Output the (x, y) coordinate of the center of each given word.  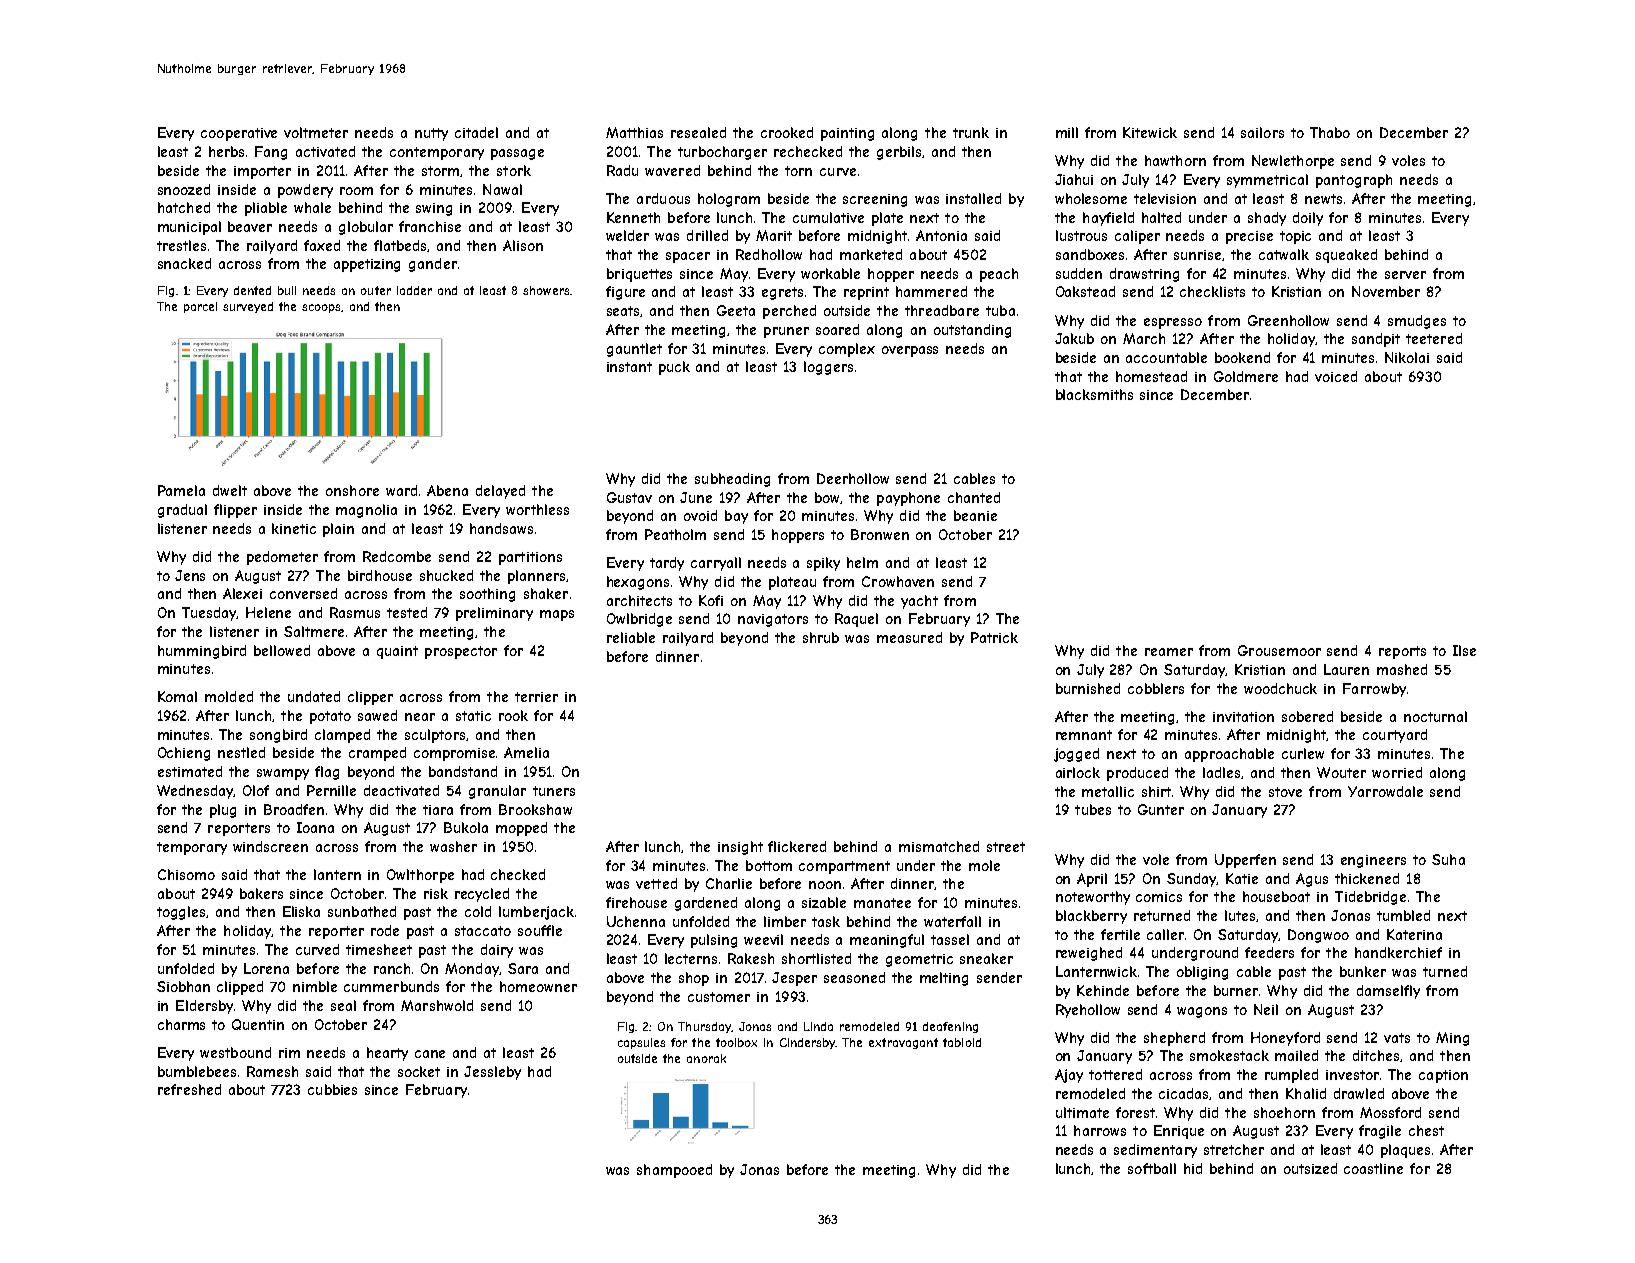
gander (433, 265)
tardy (667, 564)
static (473, 716)
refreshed (189, 1089)
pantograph (1354, 181)
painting (847, 134)
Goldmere (1246, 376)
